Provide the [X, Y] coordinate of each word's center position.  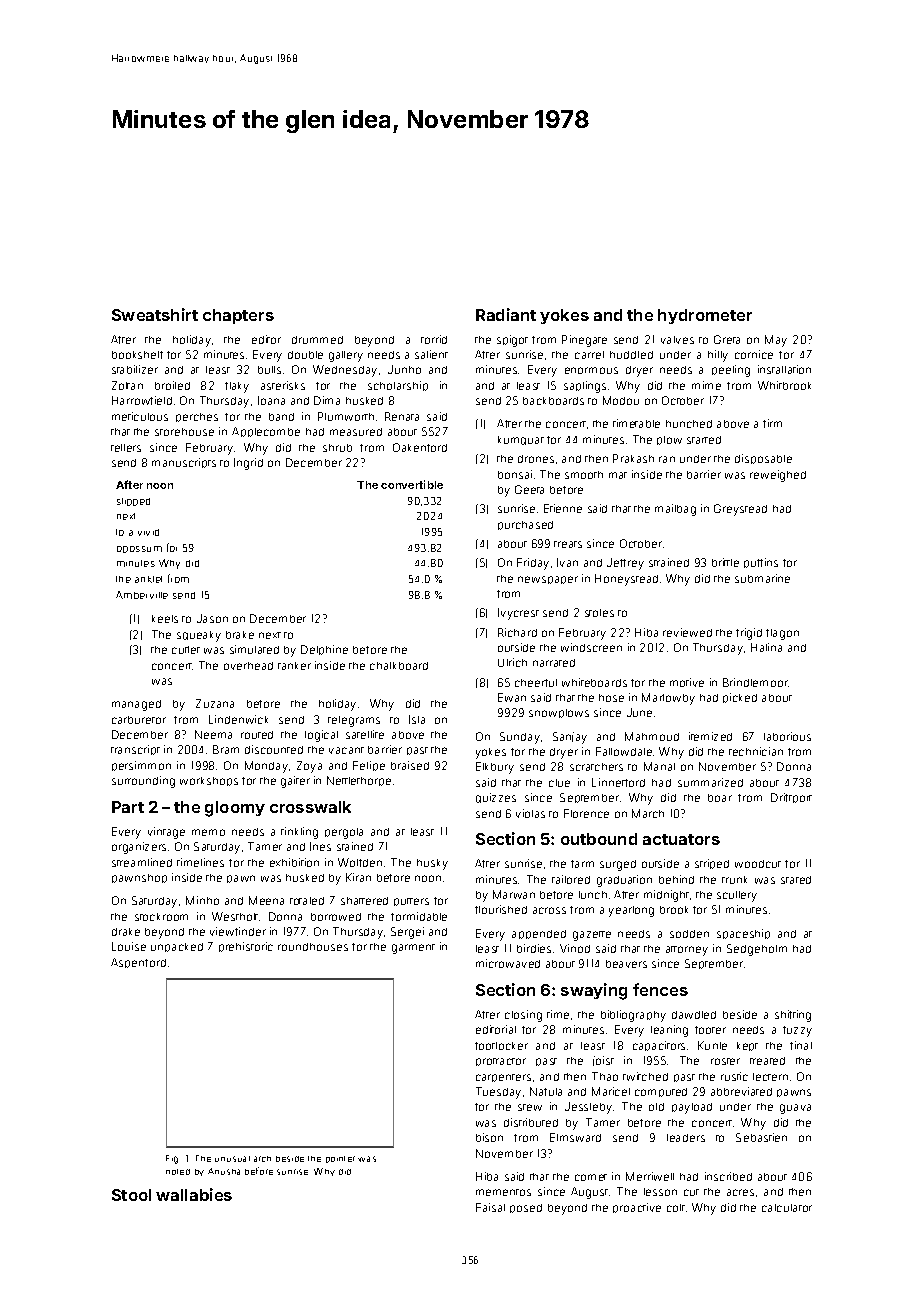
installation [784, 369]
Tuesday [498, 1093]
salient [431, 354]
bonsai [515, 474]
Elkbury [495, 768]
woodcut [758, 864]
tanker [294, 666]
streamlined [142, 862]
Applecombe [266, 432]
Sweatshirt [155, 314]
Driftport [791, 798]
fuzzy [797, 1031]
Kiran [358, 877]
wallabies [194, 1194]
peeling [731, 371]
